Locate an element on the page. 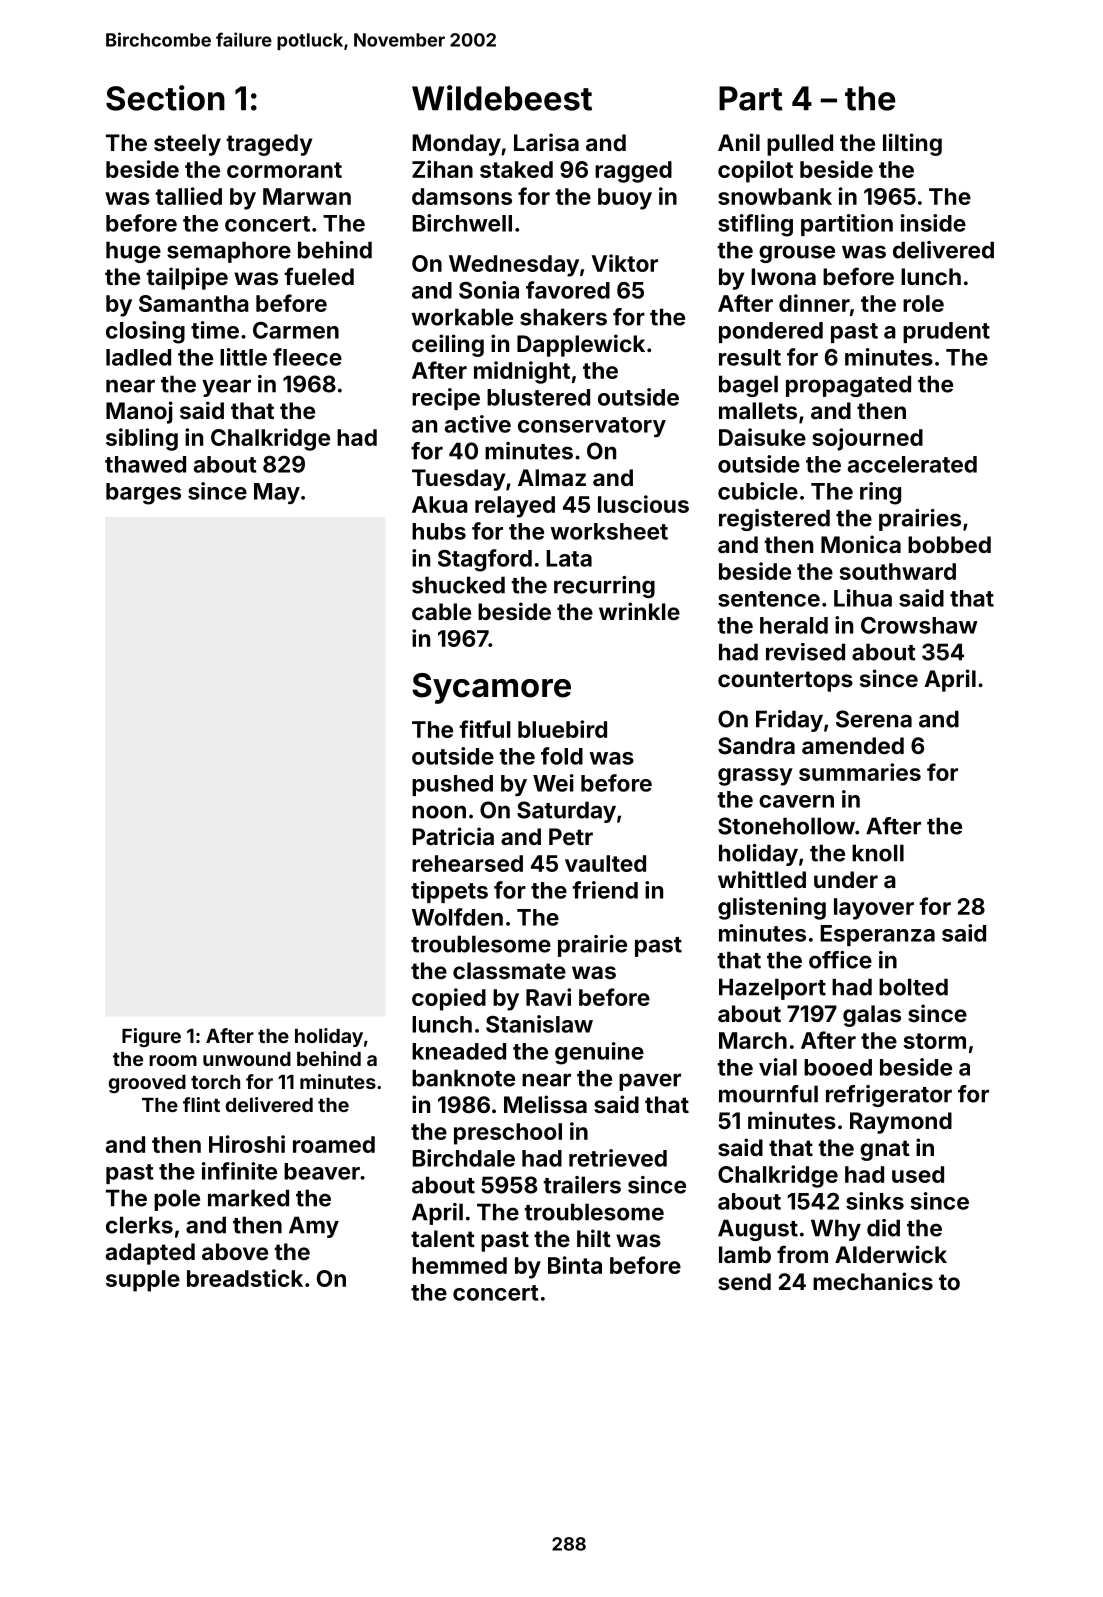 This image has height=1597, width=1103. Section is located at coordinates (165, 98).
